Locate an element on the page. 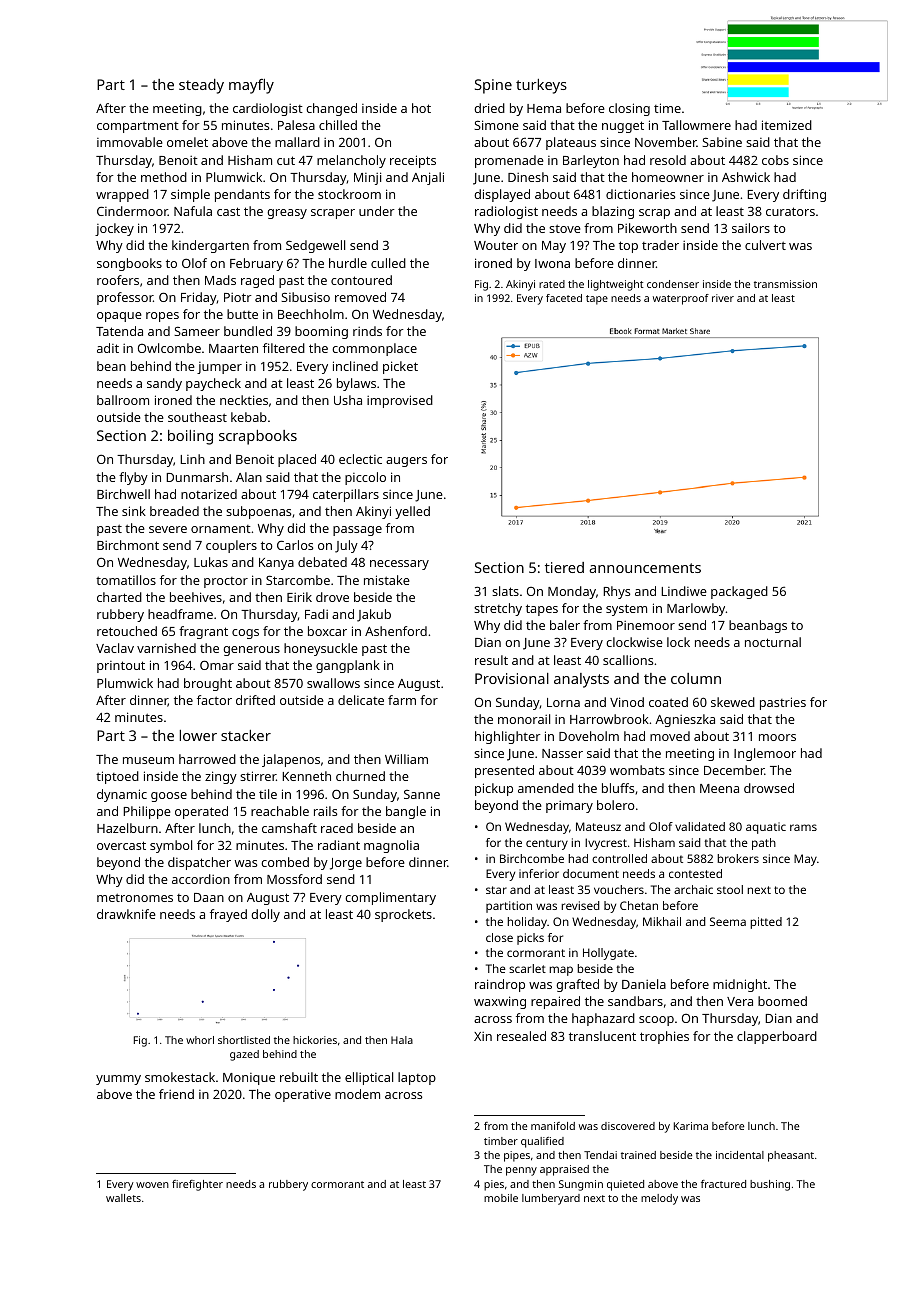  Usha is located at coordinates (348, 400).
